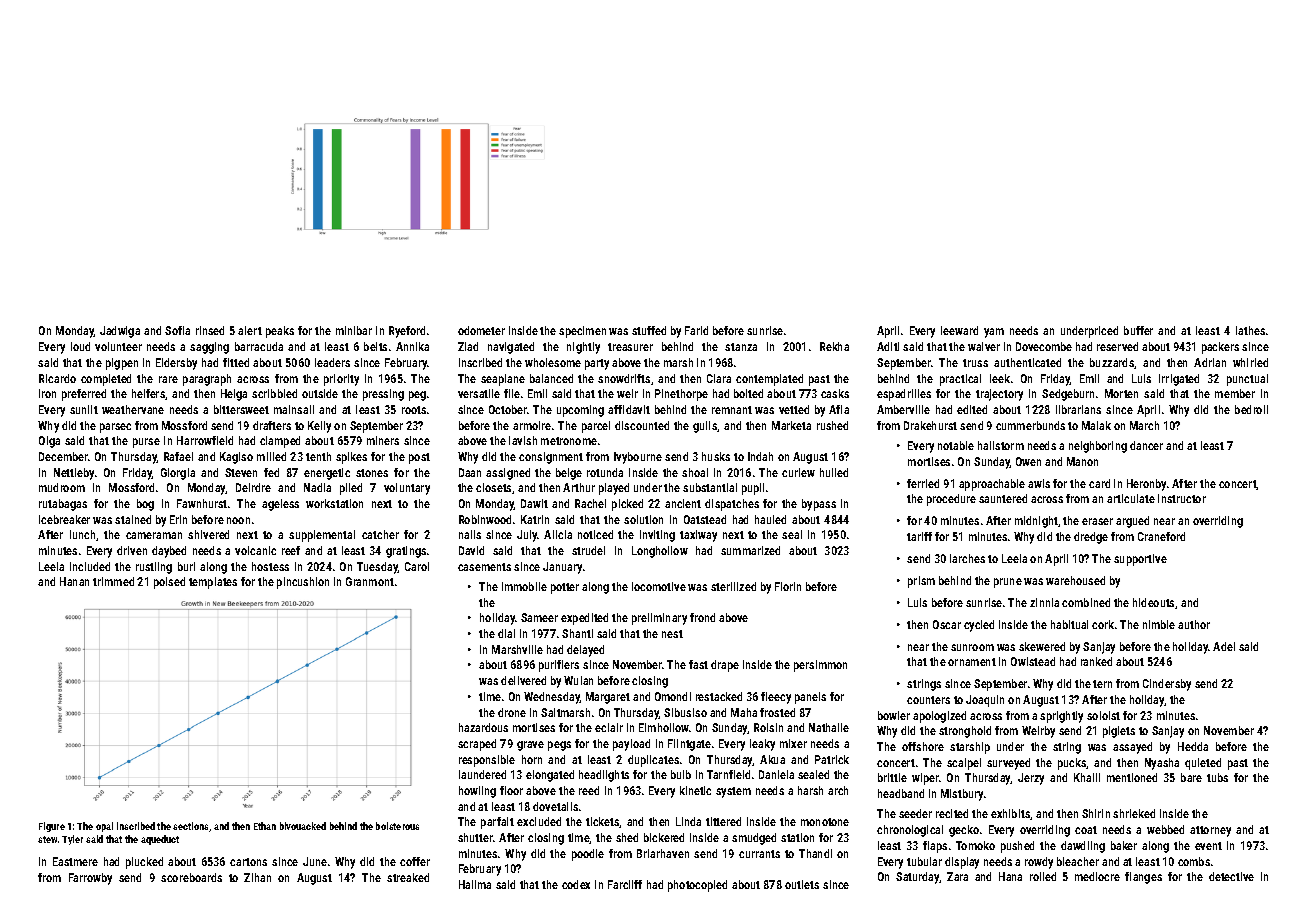  What do you see at coordinates (317, 487) in the page?
I see `Nadia` at bounding box center [317, 487].
